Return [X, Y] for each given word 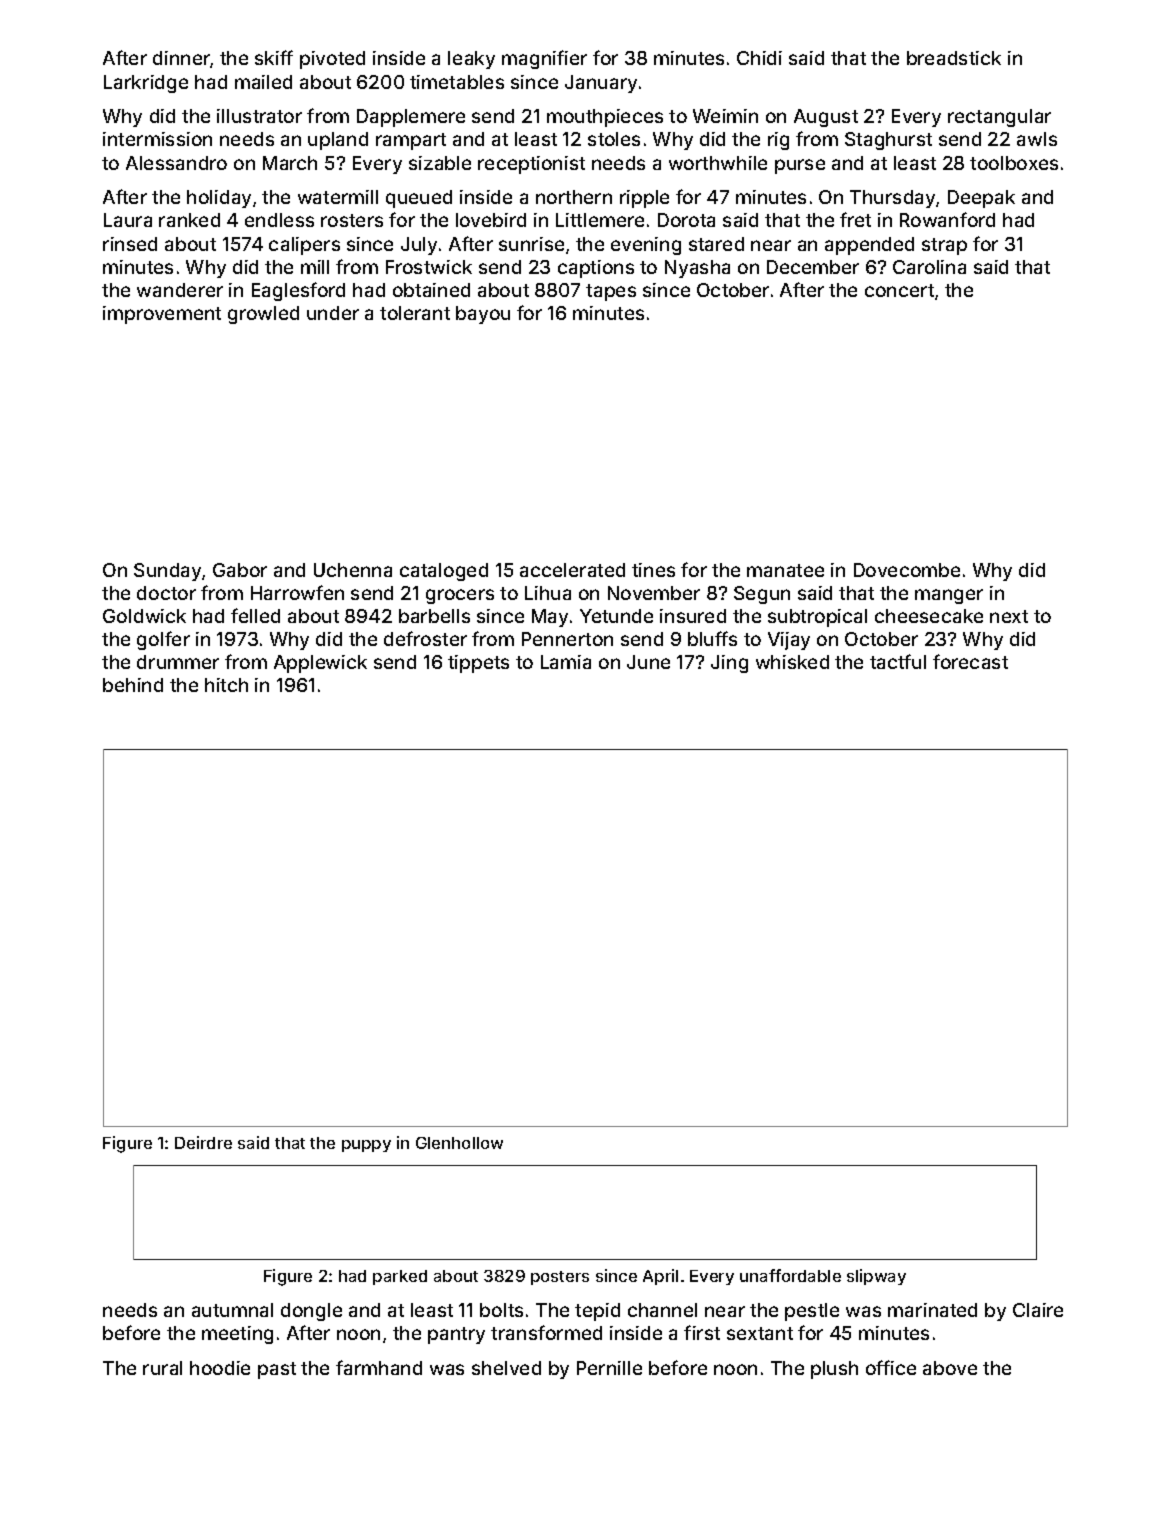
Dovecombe [907, 570]
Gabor [240, 570]
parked [400, 1277]
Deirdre [203, 1142]
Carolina [929, 267]
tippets [478, 664]
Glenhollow [459, 1143]
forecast [970, 661]
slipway [876, 1277]
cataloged [444, 572]
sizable [440, 163]
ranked [189, 220]
